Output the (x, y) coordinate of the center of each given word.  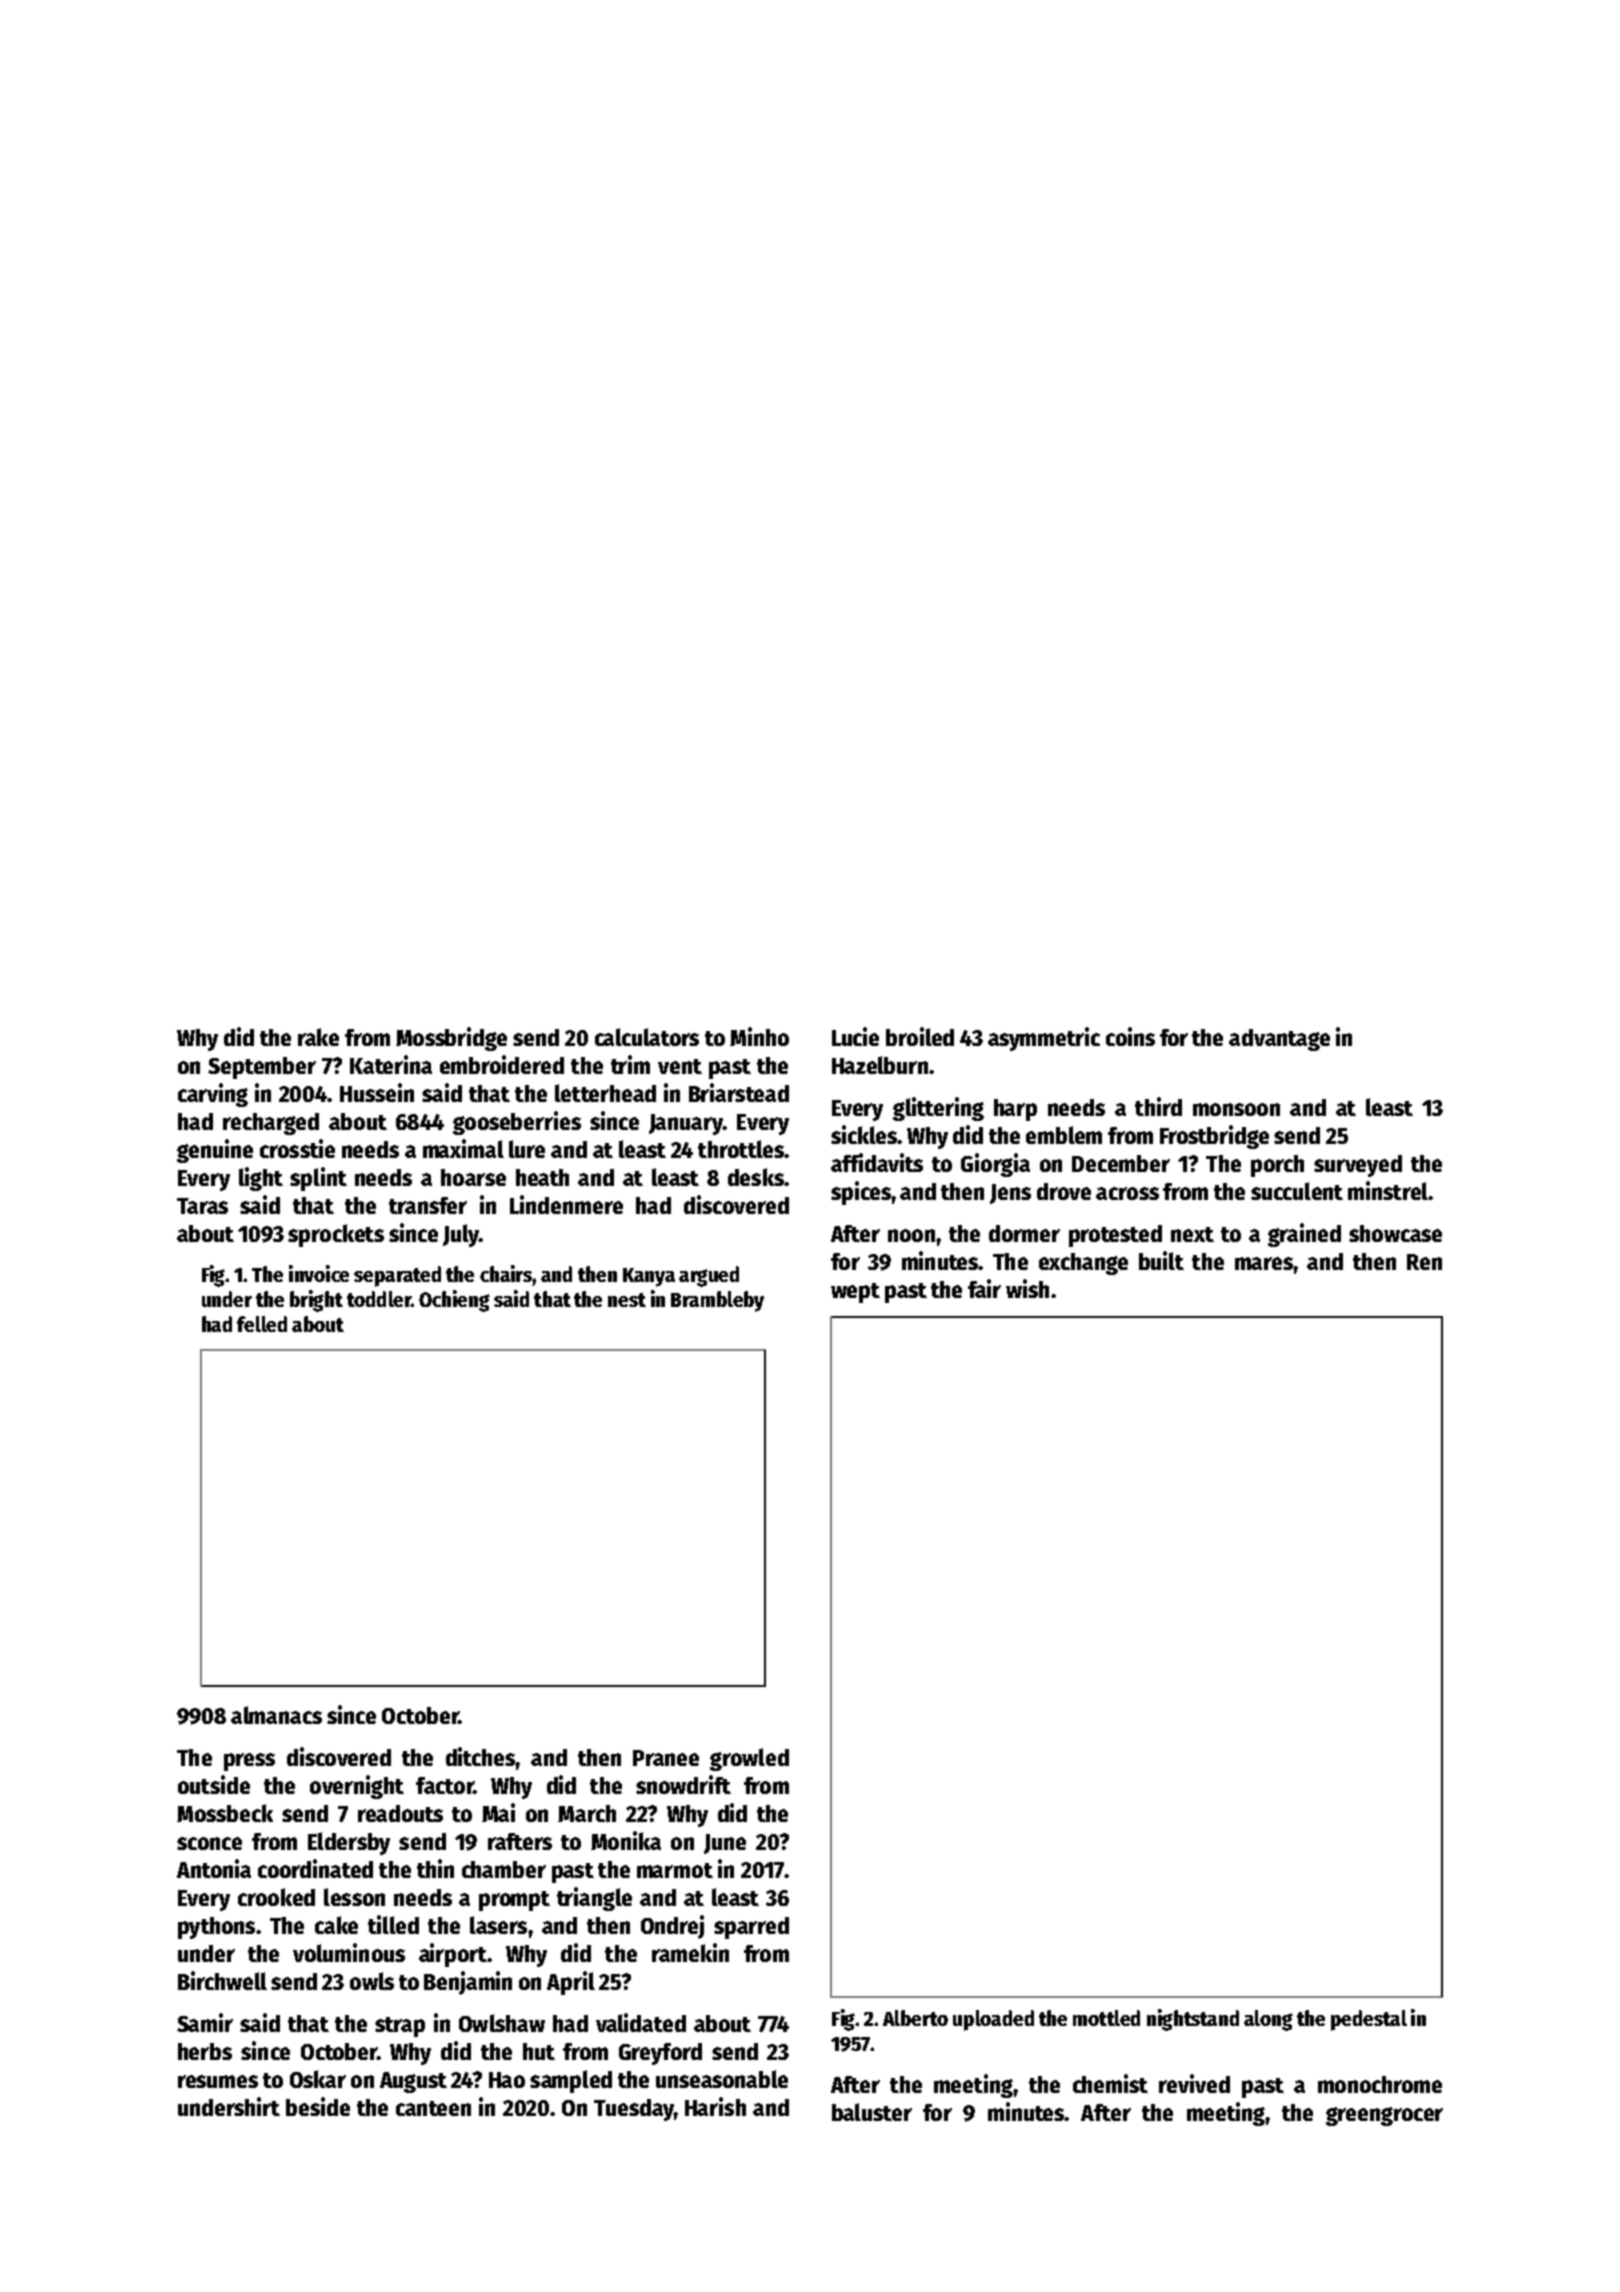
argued (709, 1276)
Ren (1424, 1262)
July (461, 1235)
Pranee (666, 1758)
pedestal (1369, 2020)
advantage (1279, 1040)
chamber (504, 1869)
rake (318, 1037)
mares (1264, 1263)
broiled (920, 1036)
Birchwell (222, 1980)
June (725, 1844)
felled (262, 1324)
